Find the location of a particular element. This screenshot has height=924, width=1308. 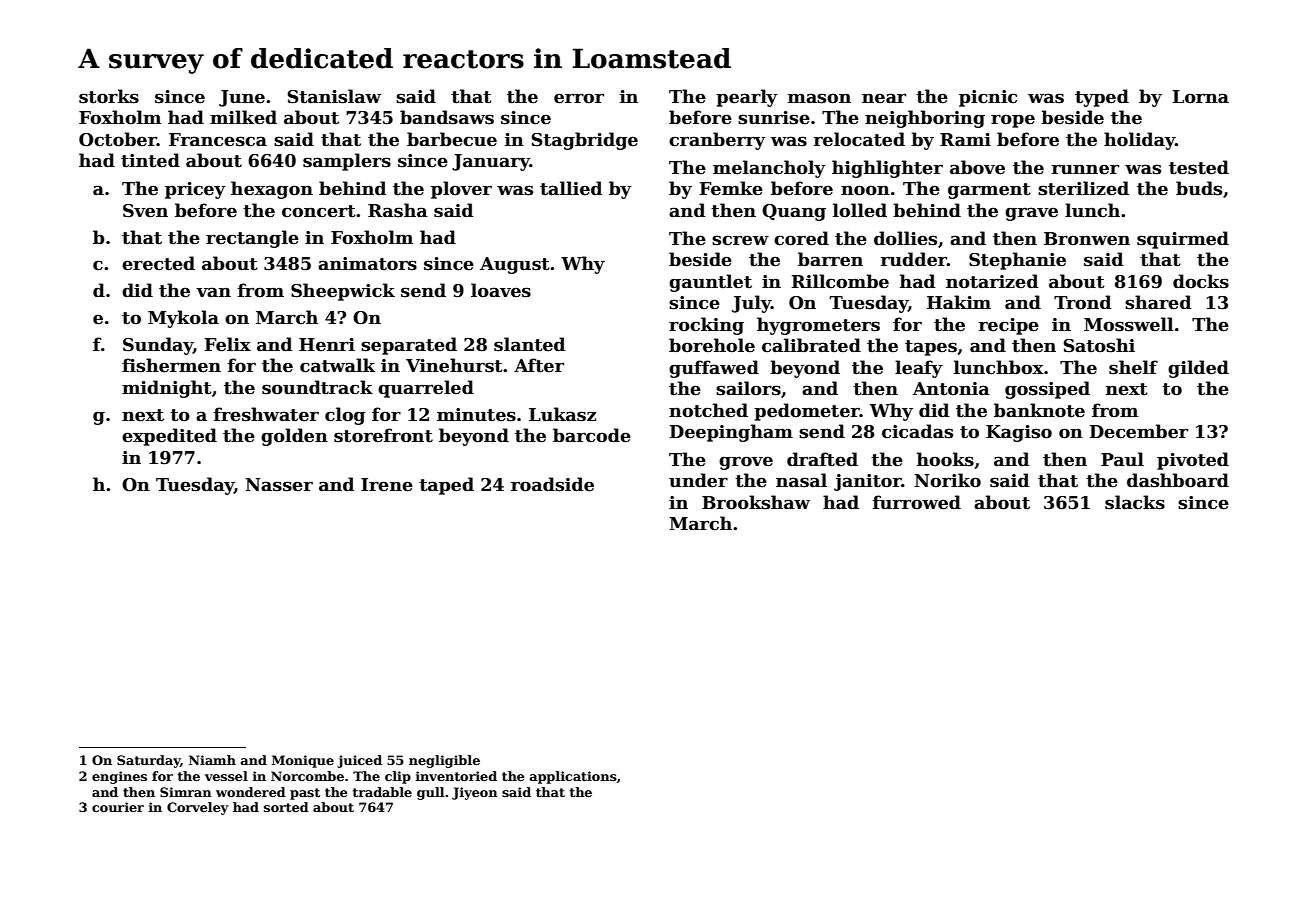

rope is located at coordinates (1013, 121).
